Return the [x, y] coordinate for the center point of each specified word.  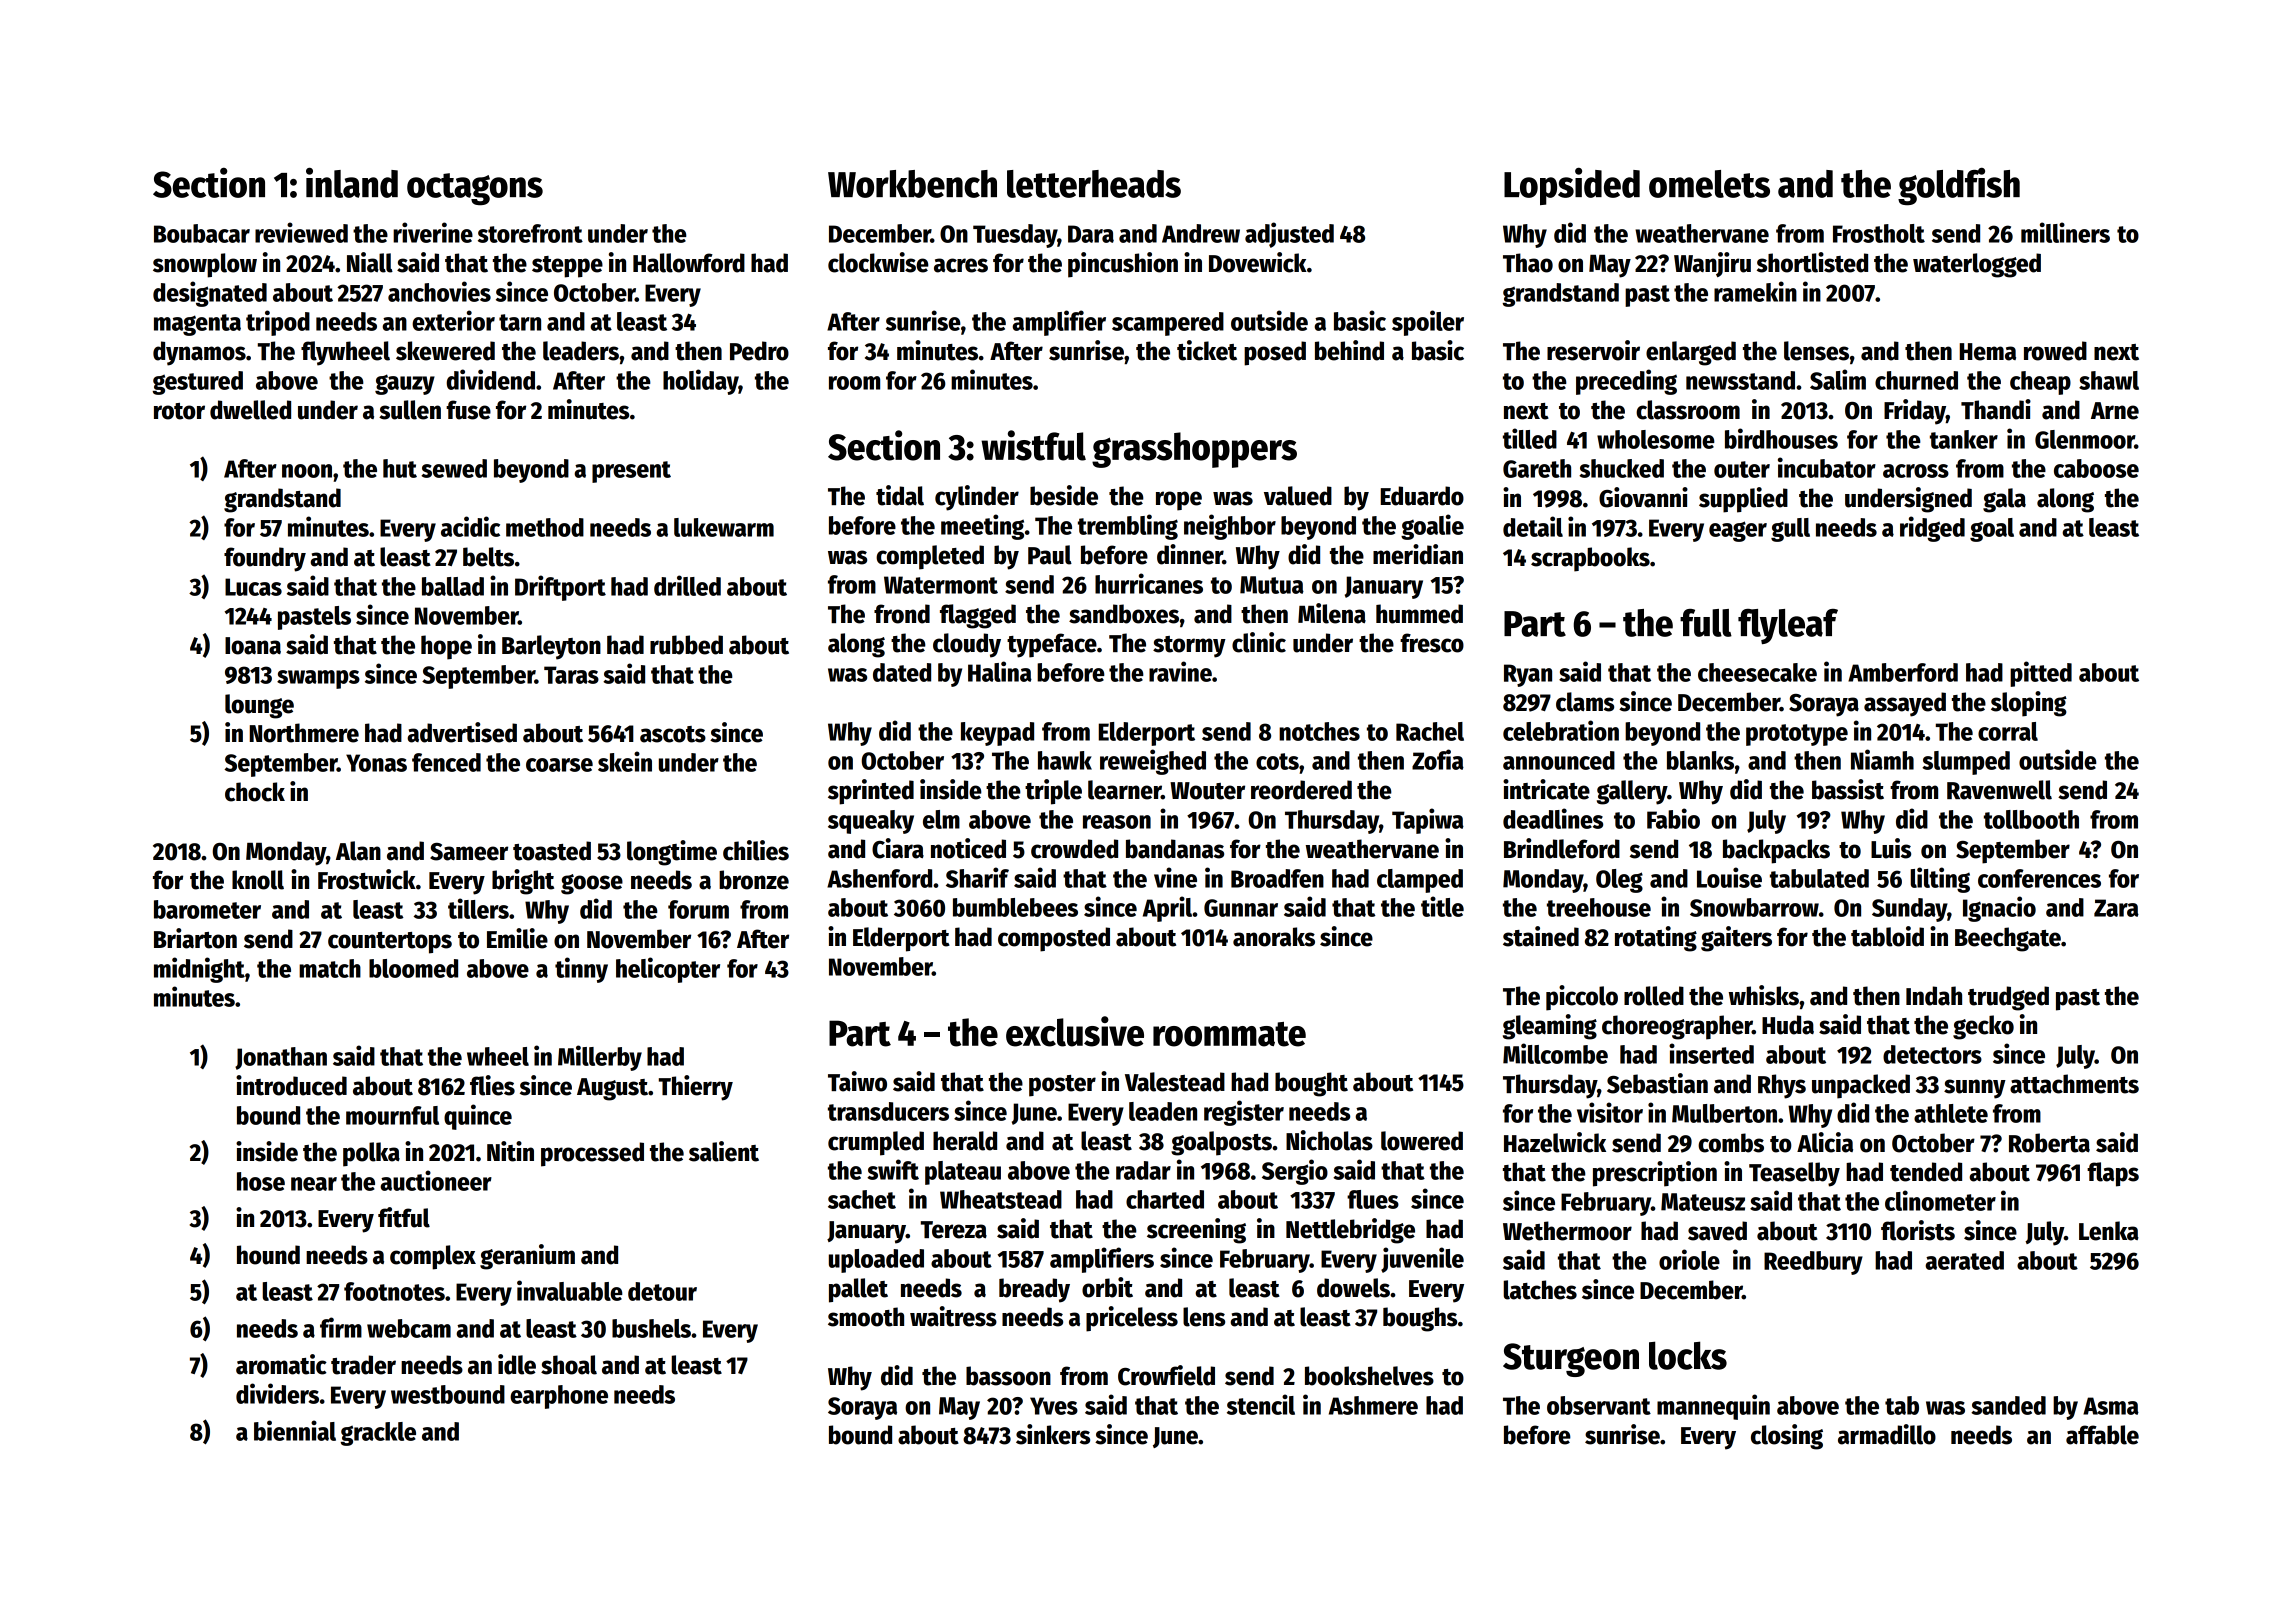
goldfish [1959, 186]
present [631, 472]
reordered [1301, 790]
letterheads [1094, 184]
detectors [1932, 1054]
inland [352, 182]
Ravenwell [1999, 790]
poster [1062, 1086]
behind [1349, 350]
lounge [259, 706]
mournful [392, 1115]
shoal [569, 1365]
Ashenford [879, 878]
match [330, 968]
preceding [1626, 382]
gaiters [1736, 939]
